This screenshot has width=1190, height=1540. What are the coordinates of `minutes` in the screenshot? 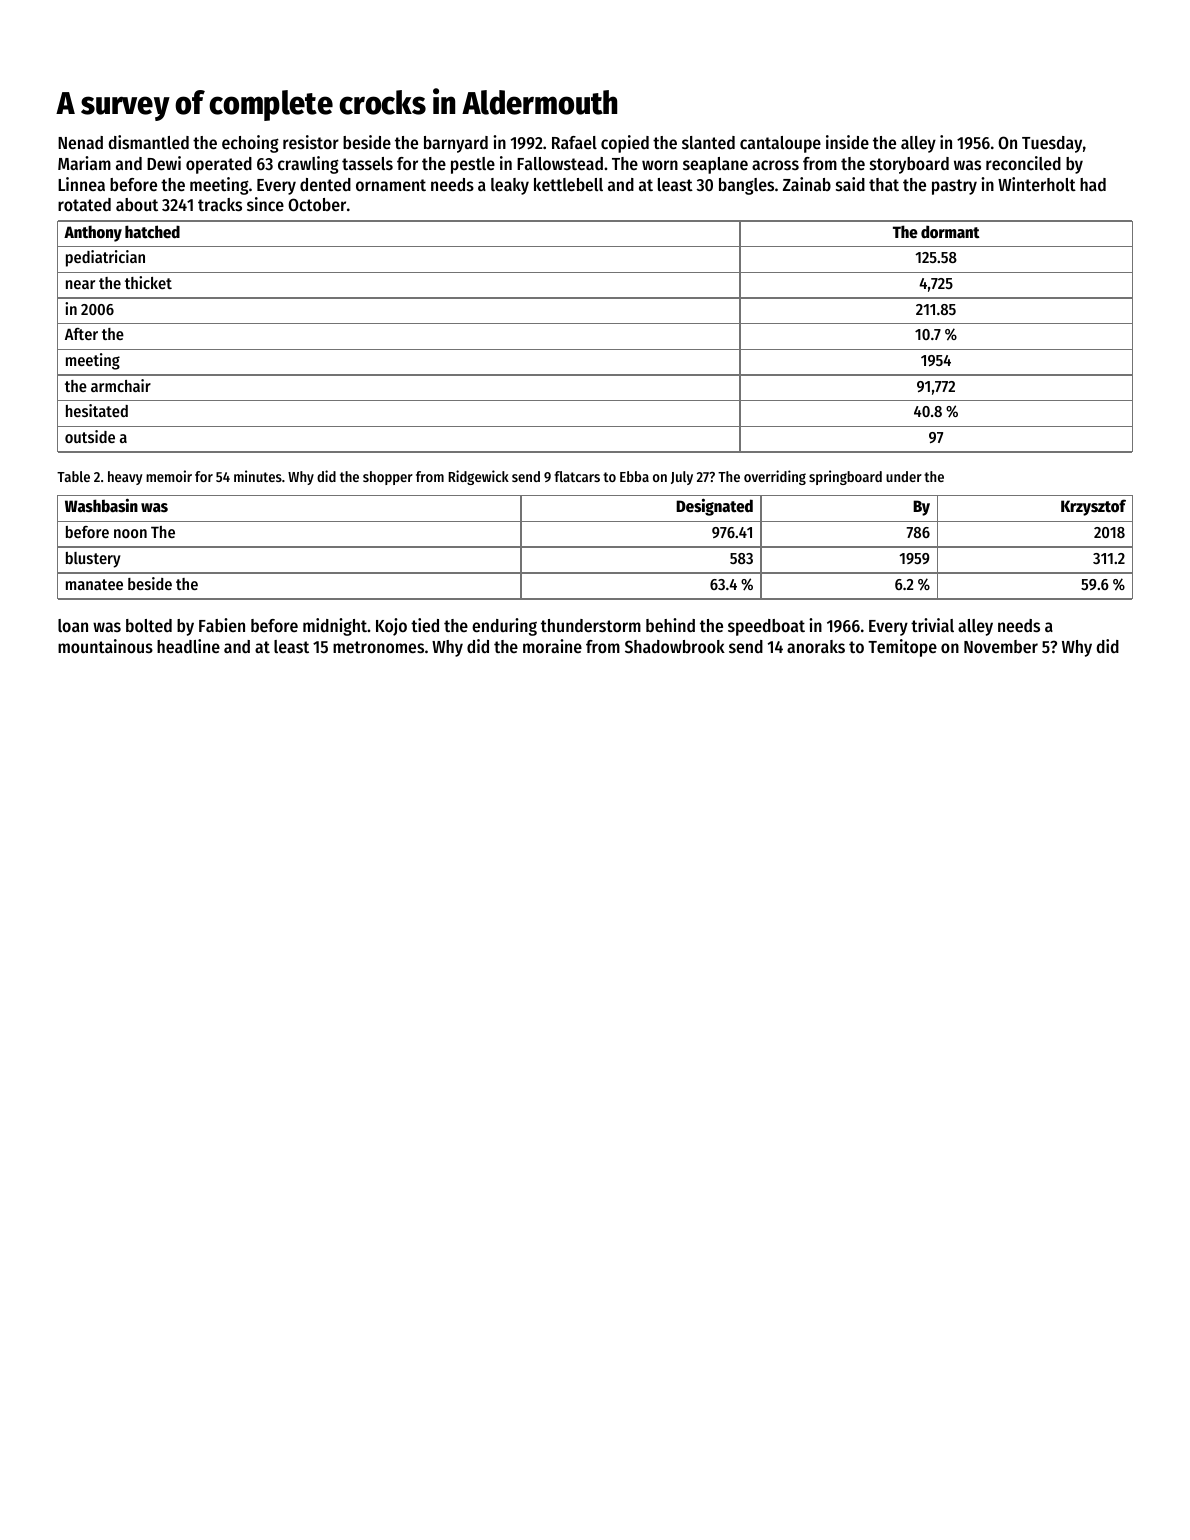 It's located at (258, 476).
